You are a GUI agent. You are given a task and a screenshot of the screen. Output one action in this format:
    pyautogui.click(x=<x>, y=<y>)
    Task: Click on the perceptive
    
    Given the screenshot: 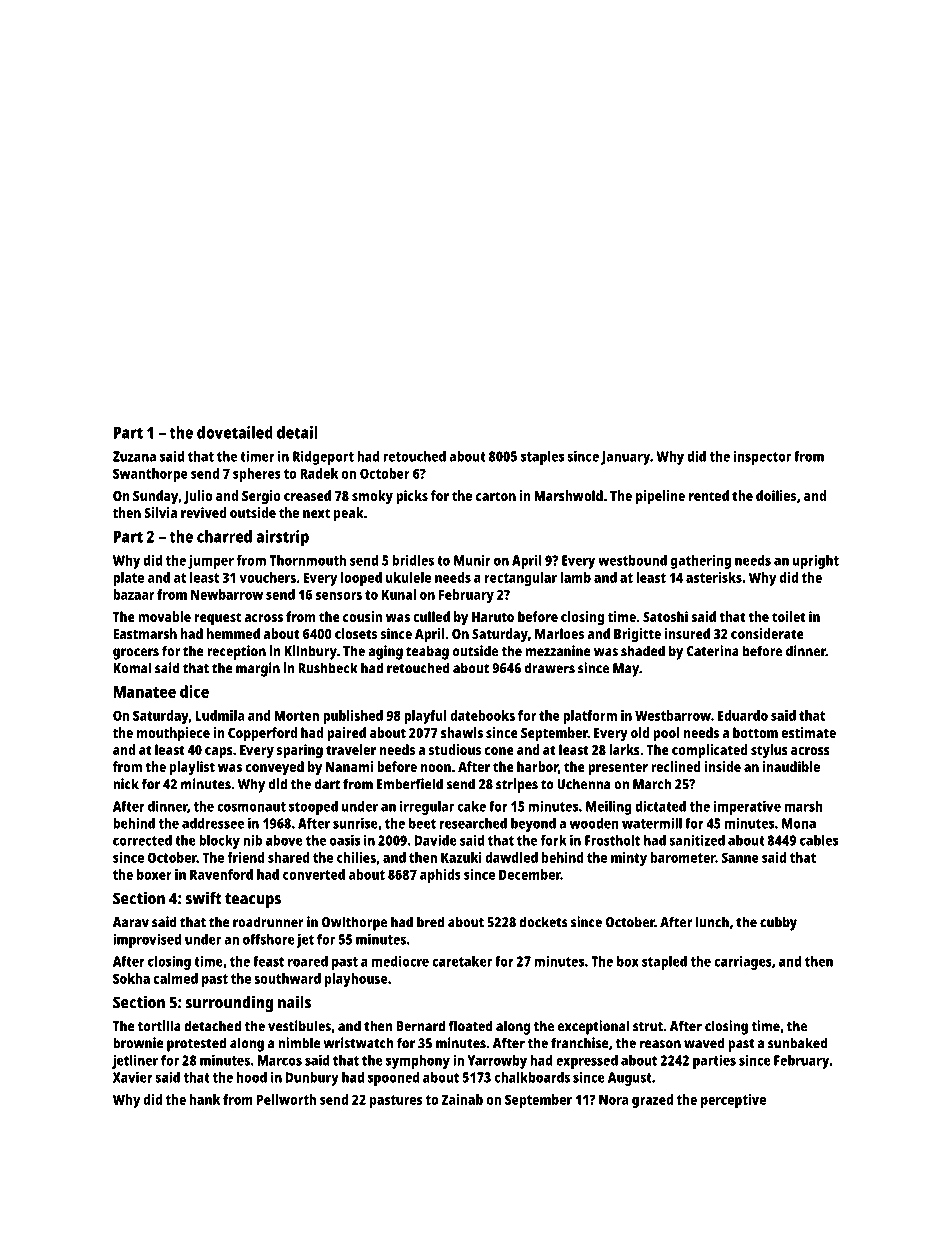 What is the action you would take?
    pyautogui.click(x=733, y=1101)
